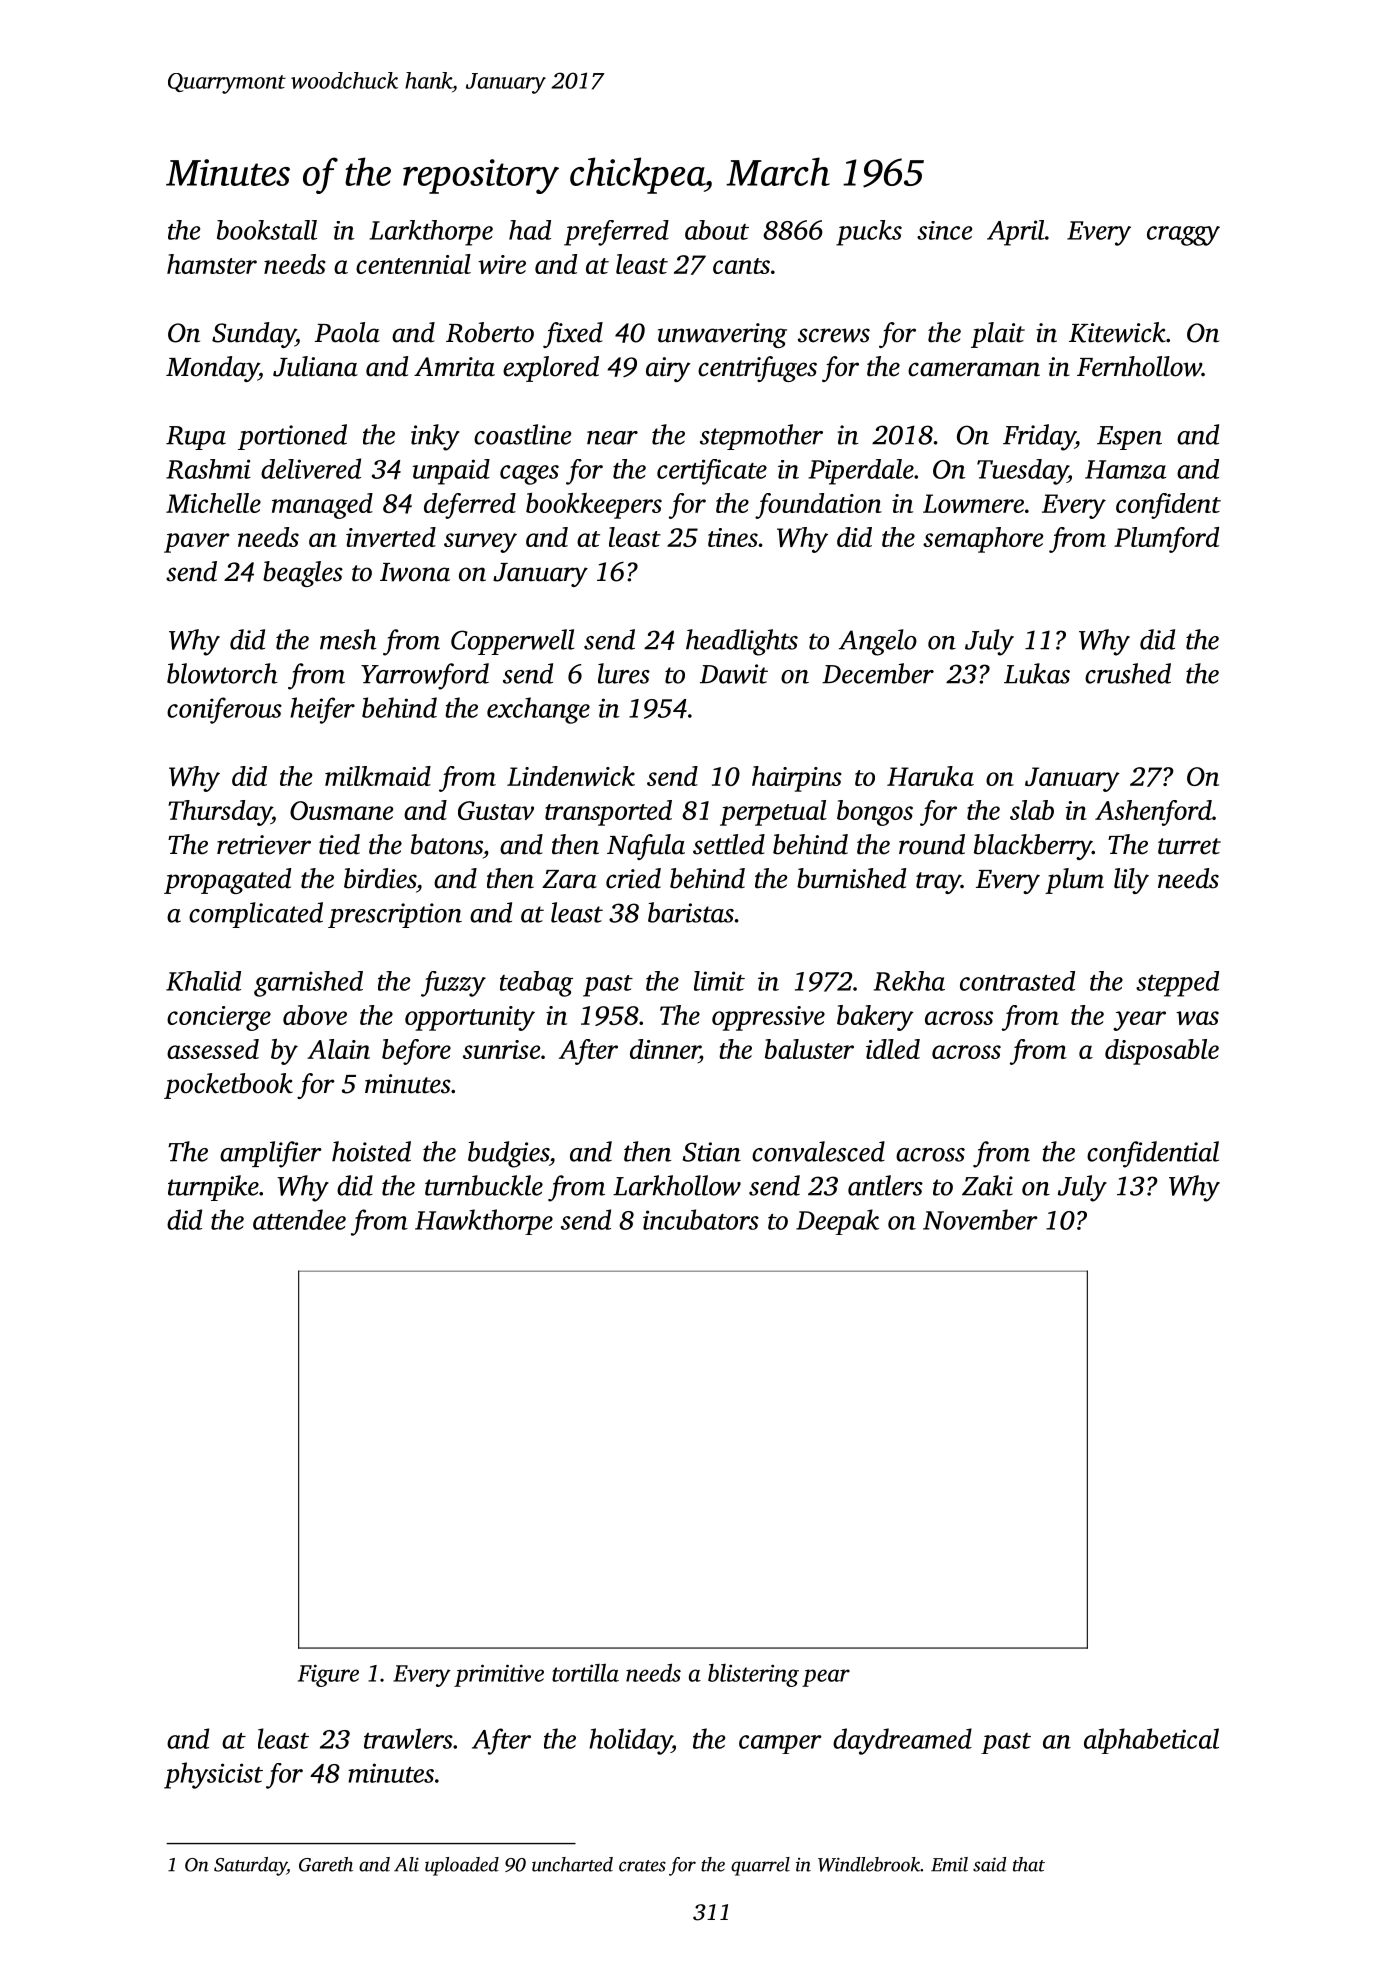  Describe the element at coordinates (408, 1738) in the image. I see `trawlers` at that location.
